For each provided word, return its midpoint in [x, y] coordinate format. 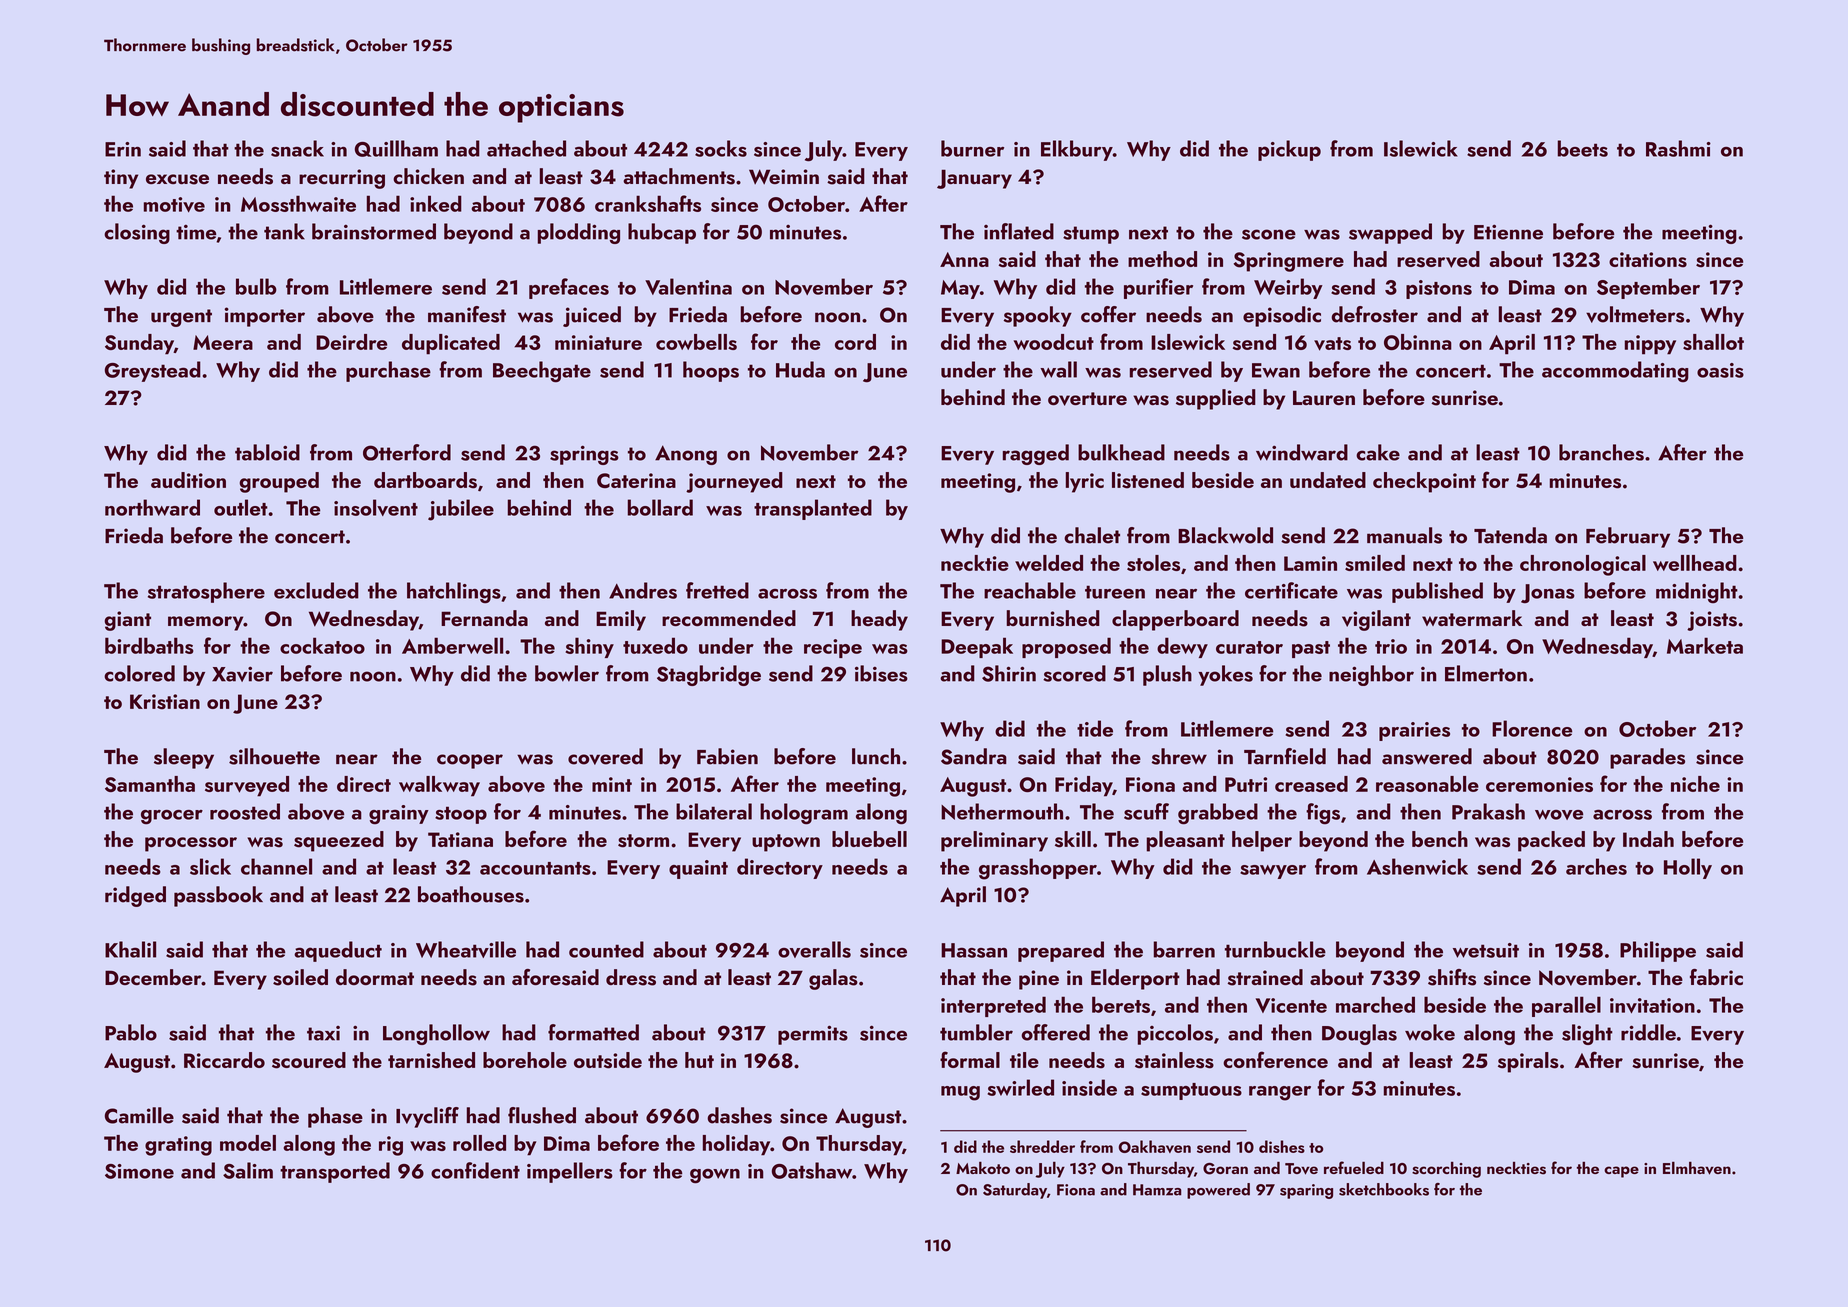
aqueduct [338, 951]
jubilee [461, 510]
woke [1430, 1032]
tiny [121, 179]
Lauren [1324, 398]
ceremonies [1539, 784]
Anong [686, 455]
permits [813, 1035]
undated [1328, 480]
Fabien [727, 756]
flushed [542, 1115]
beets [1583, 148]
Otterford [407, 452]
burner [972, 148]
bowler [567, 673]
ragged [1036, 454]
